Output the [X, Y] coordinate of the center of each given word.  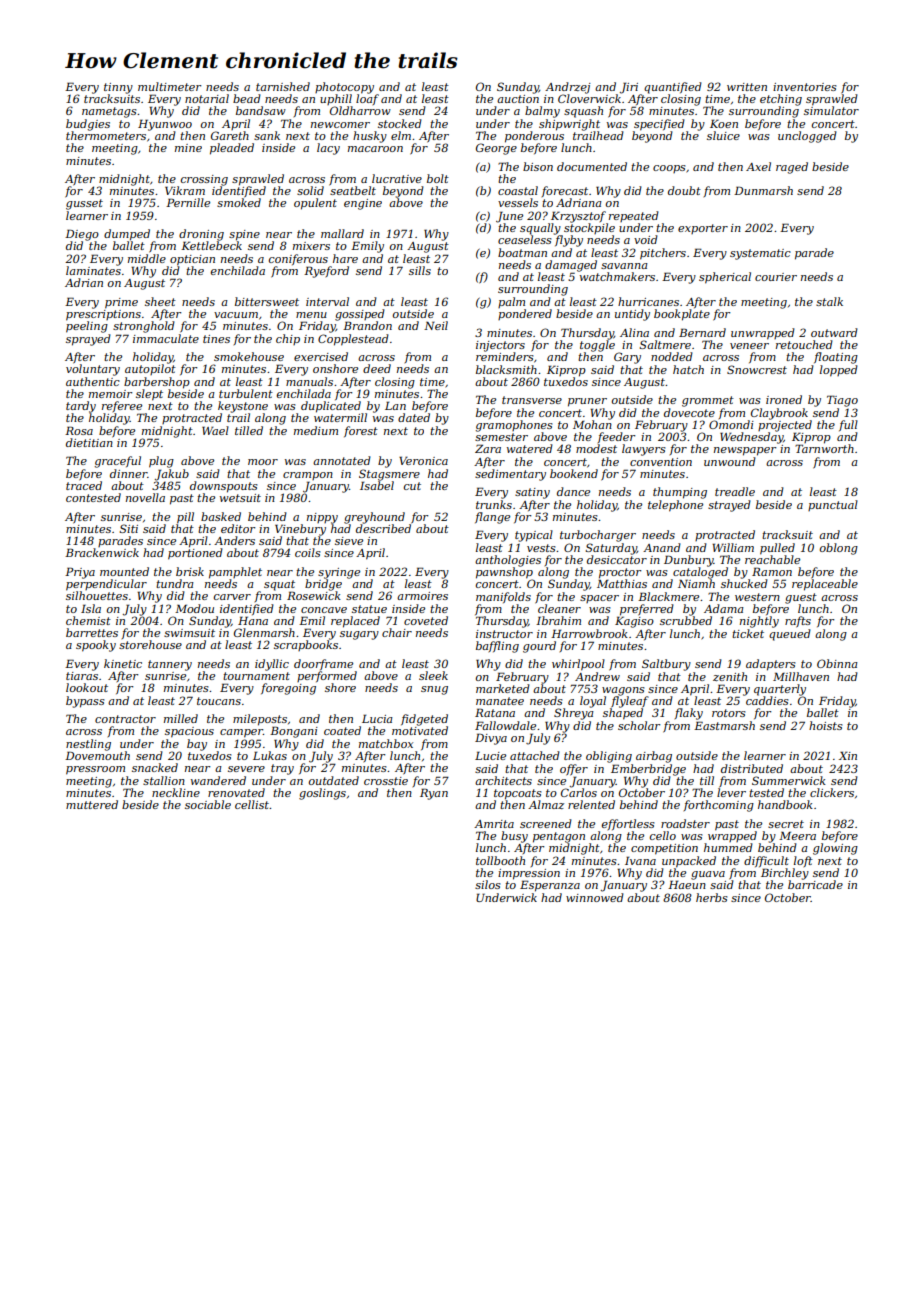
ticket [748, 633]
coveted [426, 620]
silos [488, 884]
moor [263, 462]
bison [538, 166]
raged [792, 168]
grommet [708, 401]
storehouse [150, 644]
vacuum [236, 315]
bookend [574, 473]
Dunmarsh [763, 190]
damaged [571, 266]
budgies [88, 125]
